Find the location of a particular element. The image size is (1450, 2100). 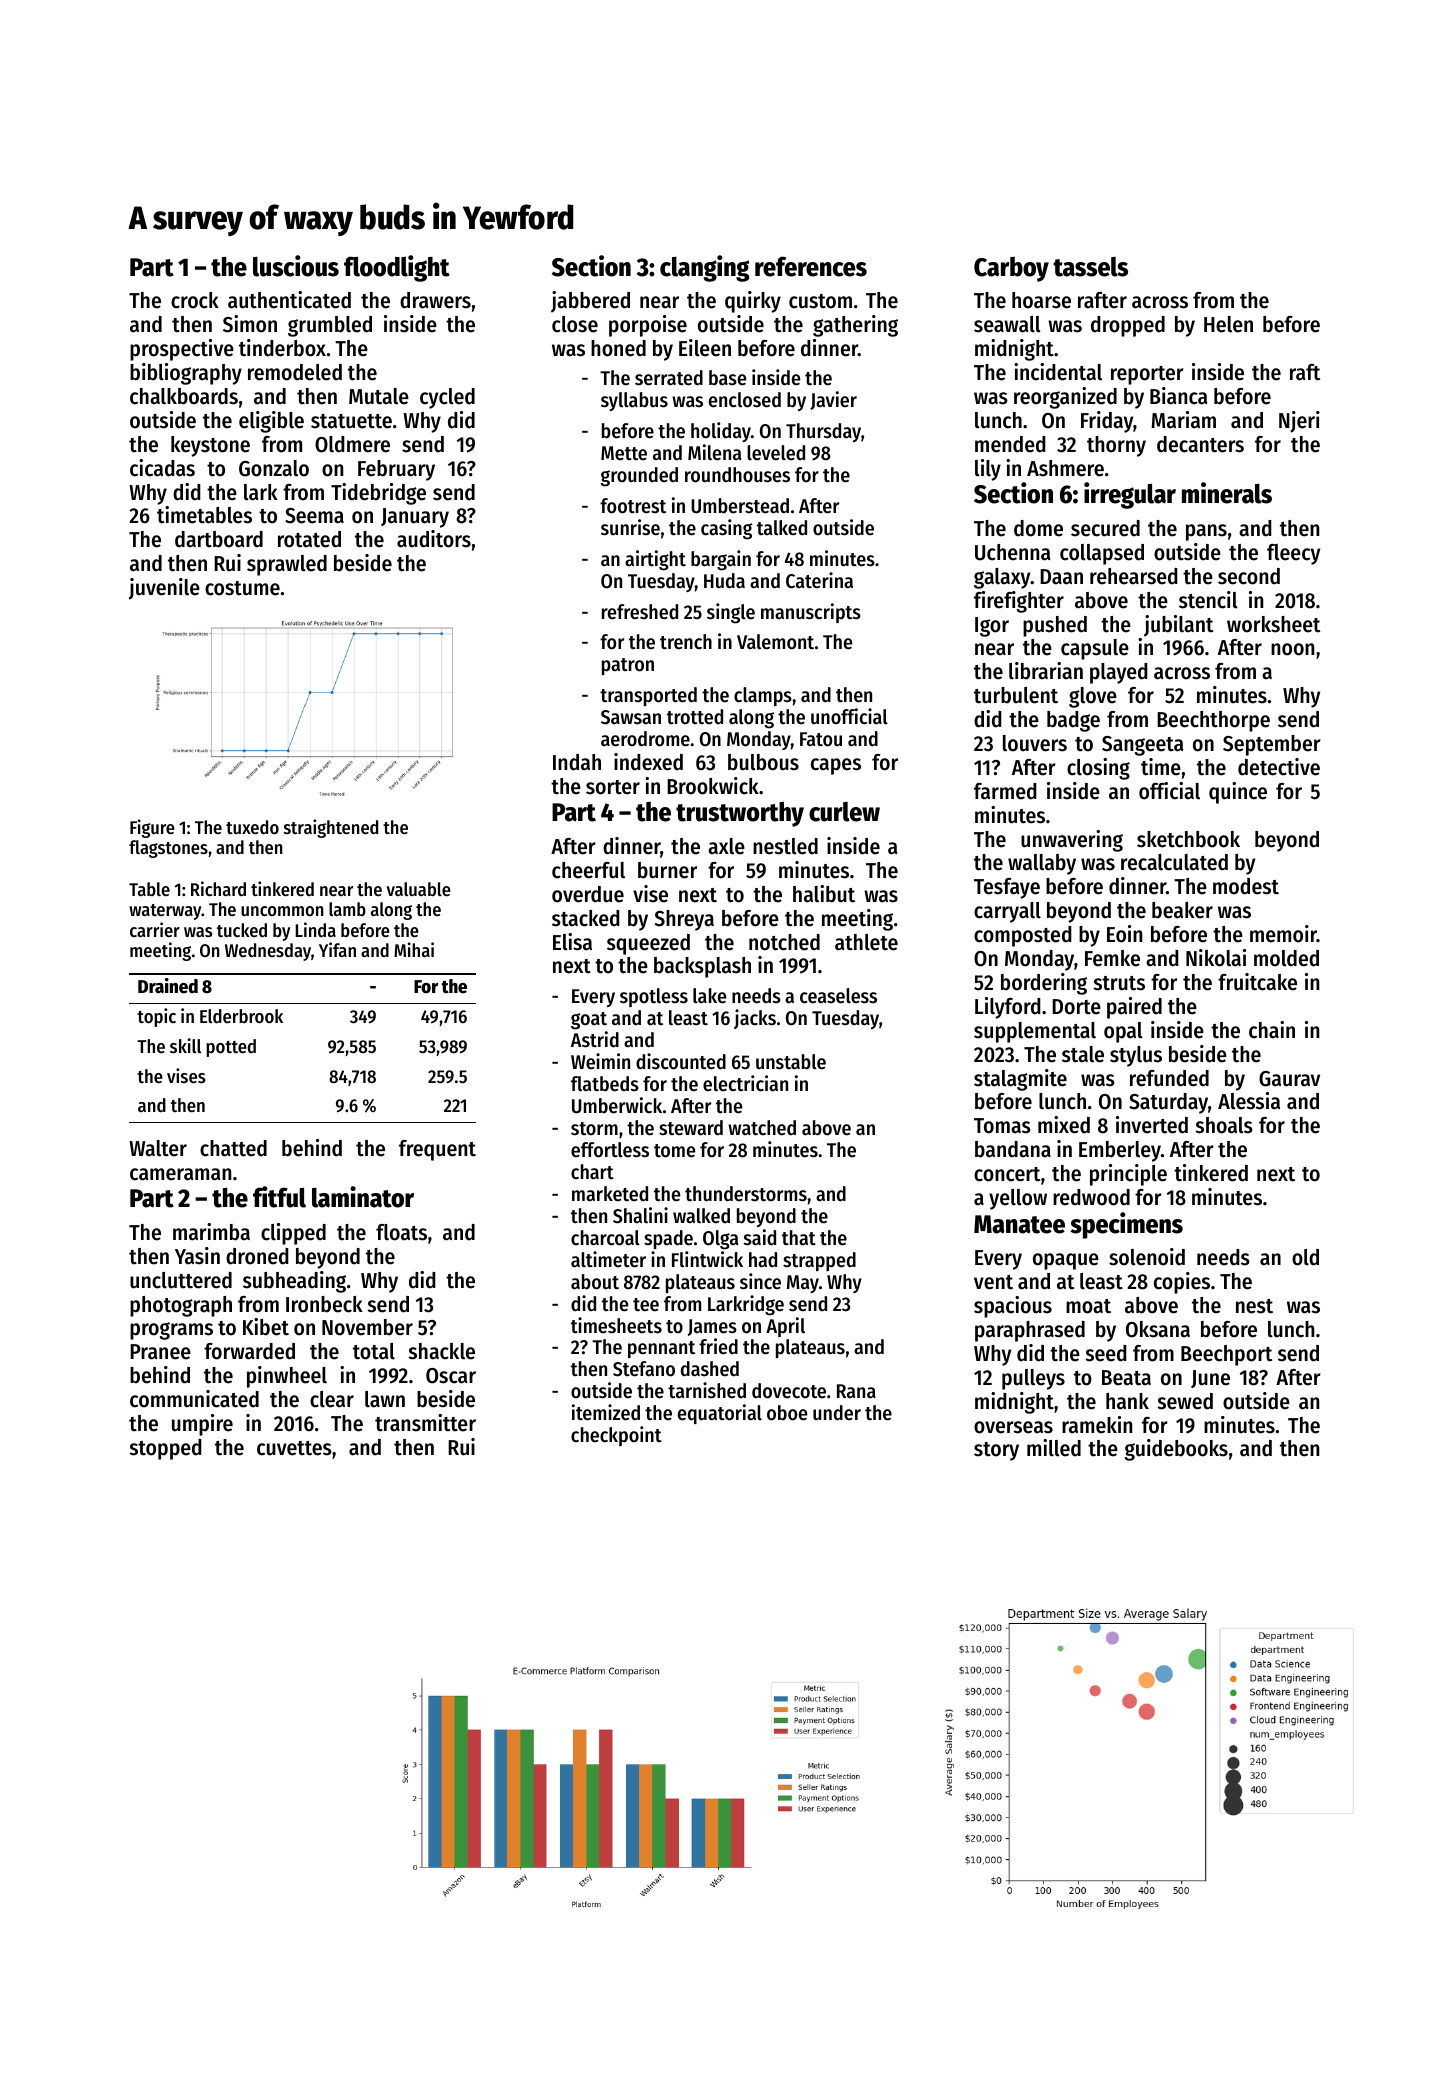

cheerful is located at coordinates (588, 870).
